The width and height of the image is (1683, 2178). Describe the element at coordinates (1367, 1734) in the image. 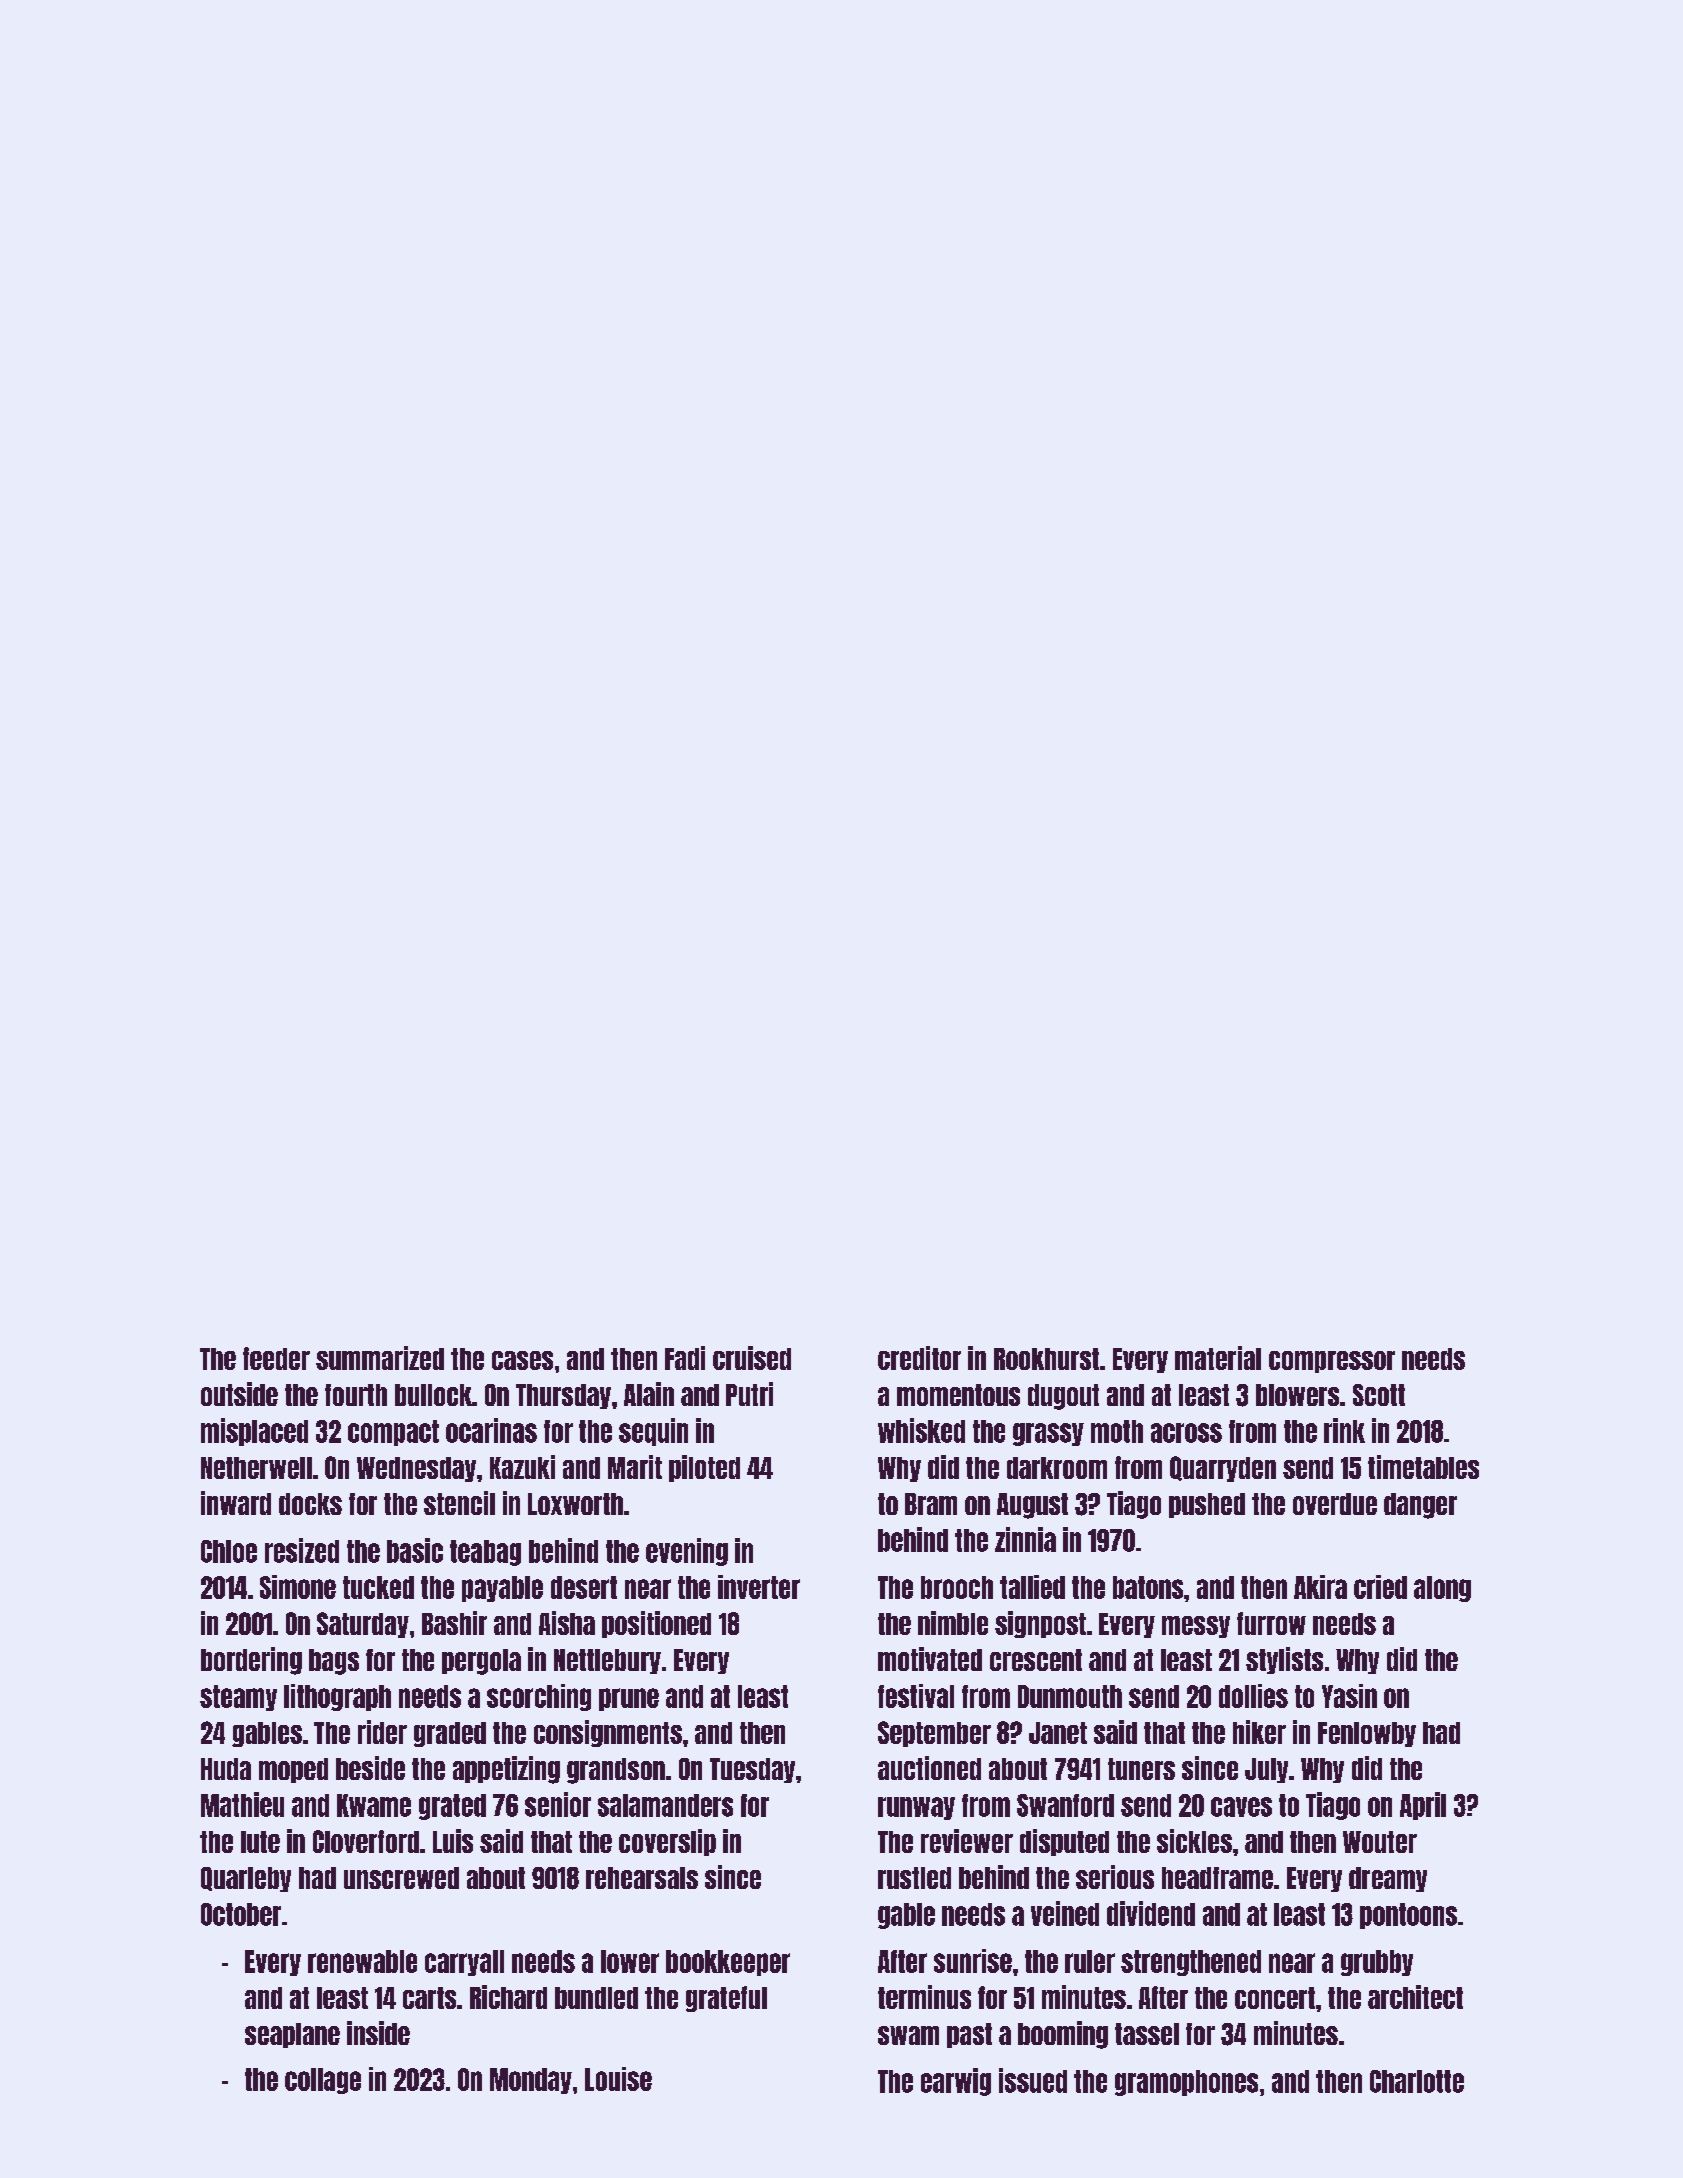

I see `Fenlowby` at that location.
